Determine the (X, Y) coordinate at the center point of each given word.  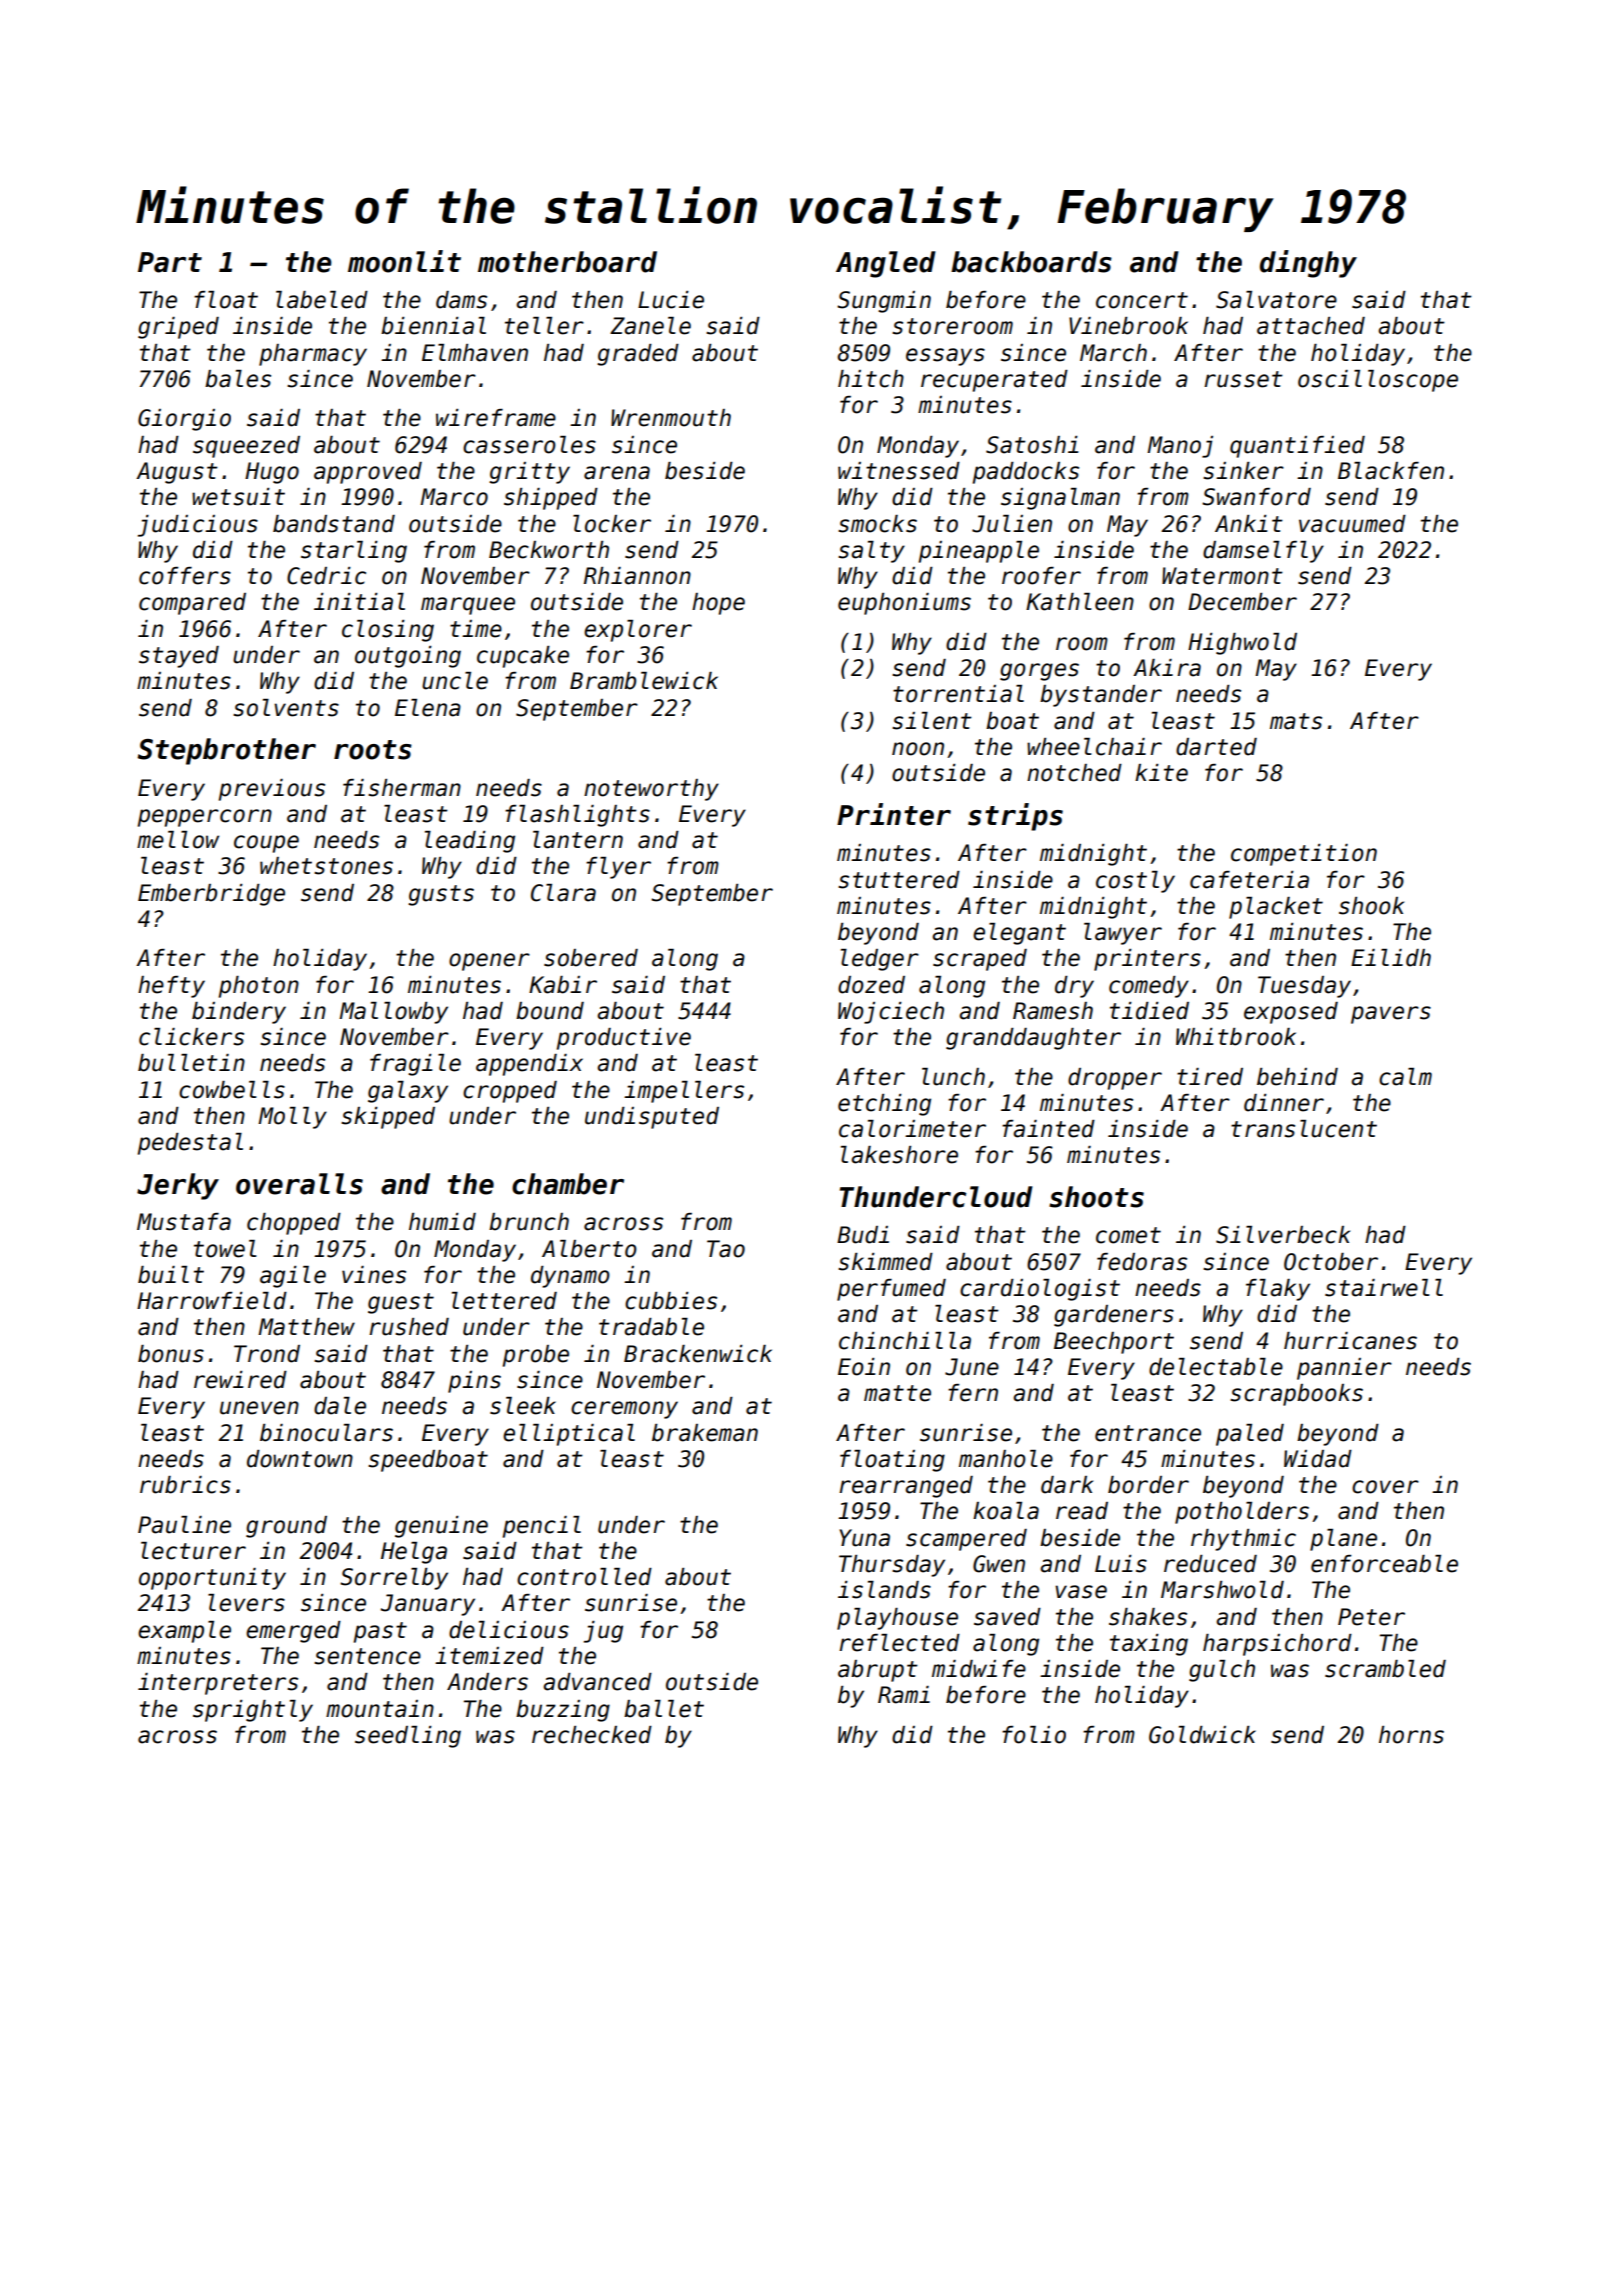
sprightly (253, 1711)
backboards (1031, 262)
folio (1034, 1735)
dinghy (1308, 264)
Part (170, 262)
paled (1250, 1435)
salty (871, 552)
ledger (880, 960)
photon (259, 987)
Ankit (1249, 523)
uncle (455, 681)
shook (1371, 906)
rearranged (906, 1487)
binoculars (326, 1433)
